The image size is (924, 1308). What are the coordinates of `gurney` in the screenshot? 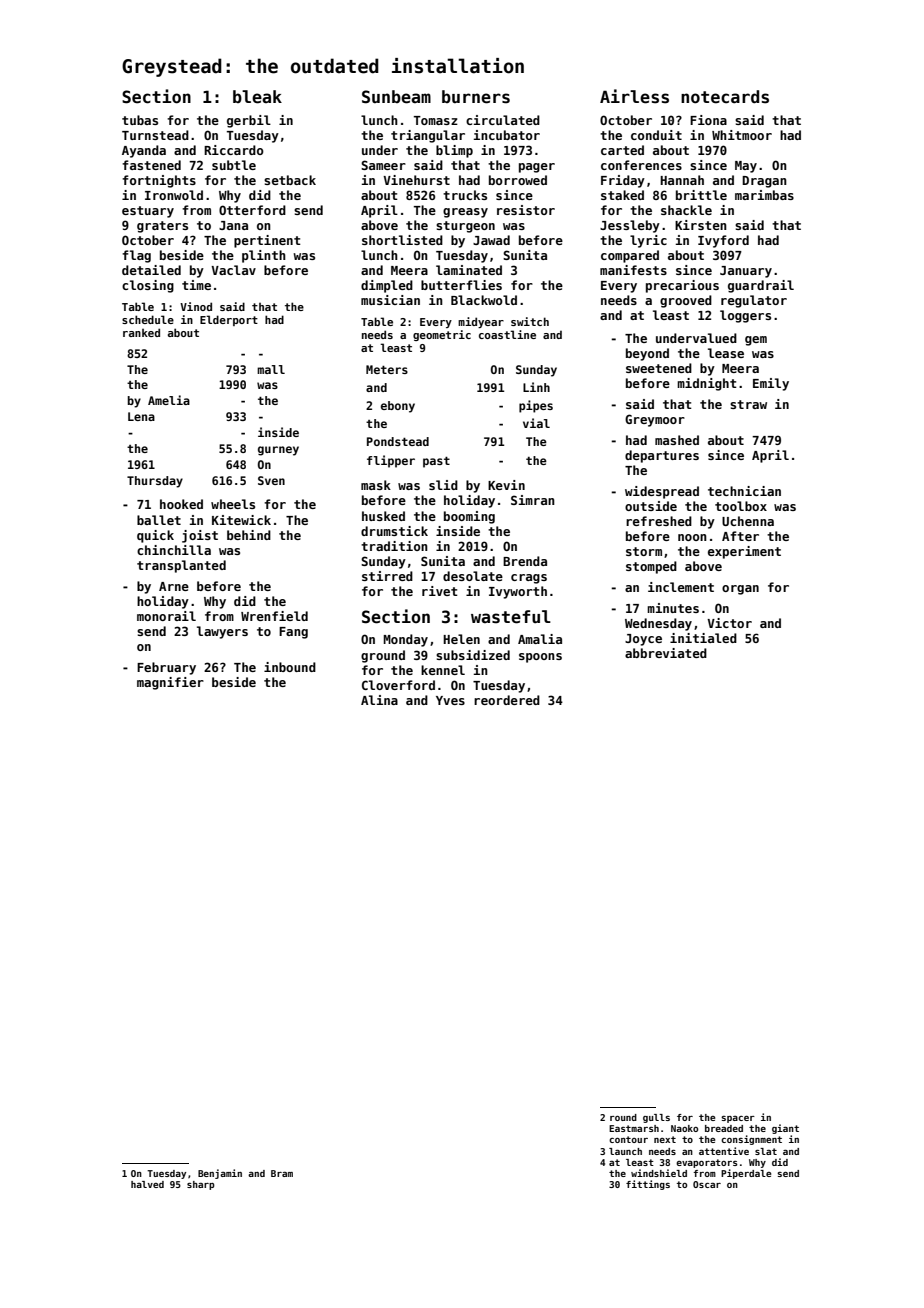 It's located at (278, 451).
